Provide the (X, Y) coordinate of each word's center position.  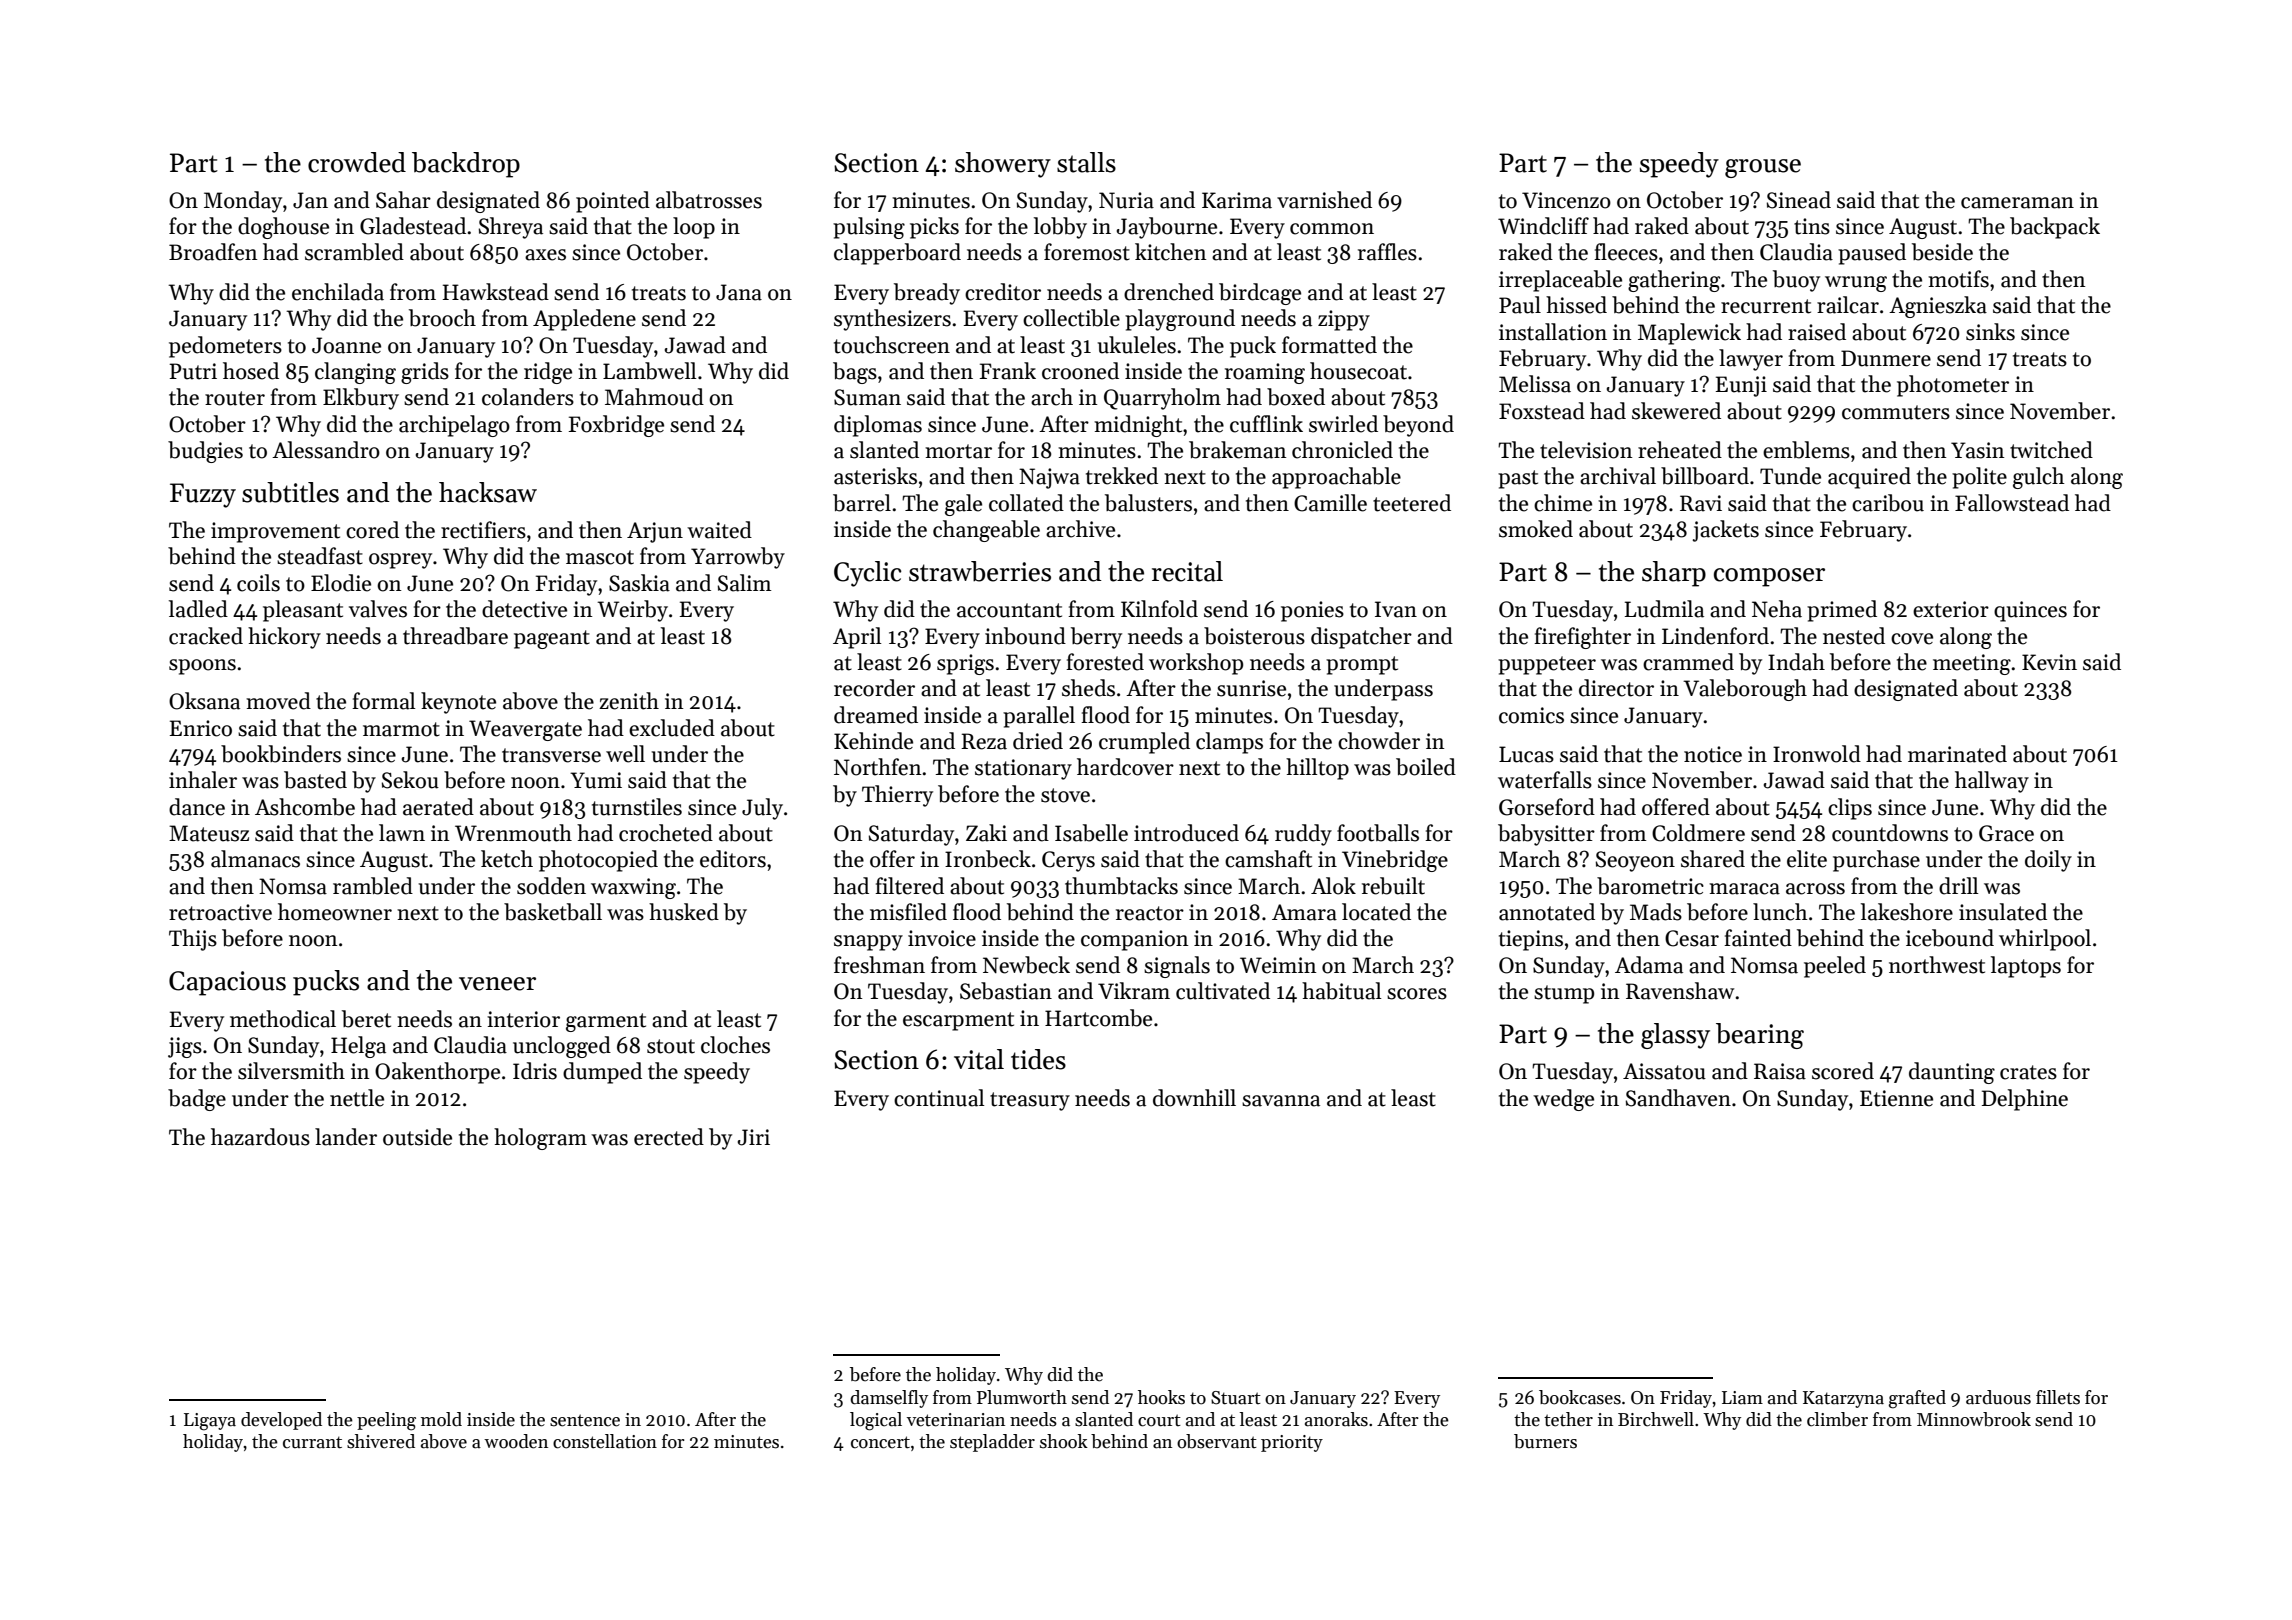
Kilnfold (1159, 609)
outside (417, 1137)
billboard (1705, 476)
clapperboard (897, 254)
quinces (2030, 611)
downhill (1194, 1098)
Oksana (204, 701)
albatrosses (709, 200)
